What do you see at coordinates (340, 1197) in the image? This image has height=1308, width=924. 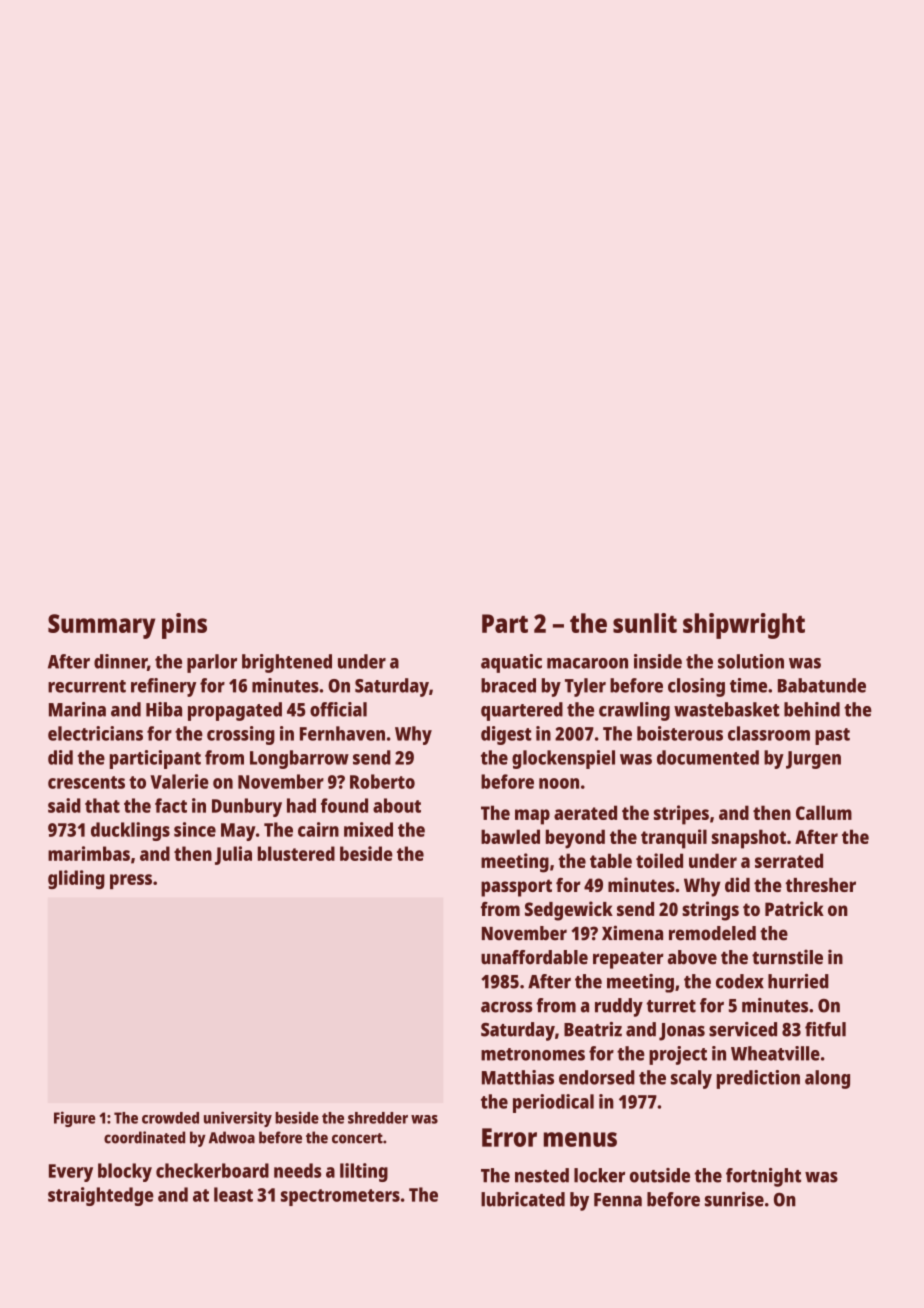 I see `spectrometers` at bounding box center [340, 1197].
